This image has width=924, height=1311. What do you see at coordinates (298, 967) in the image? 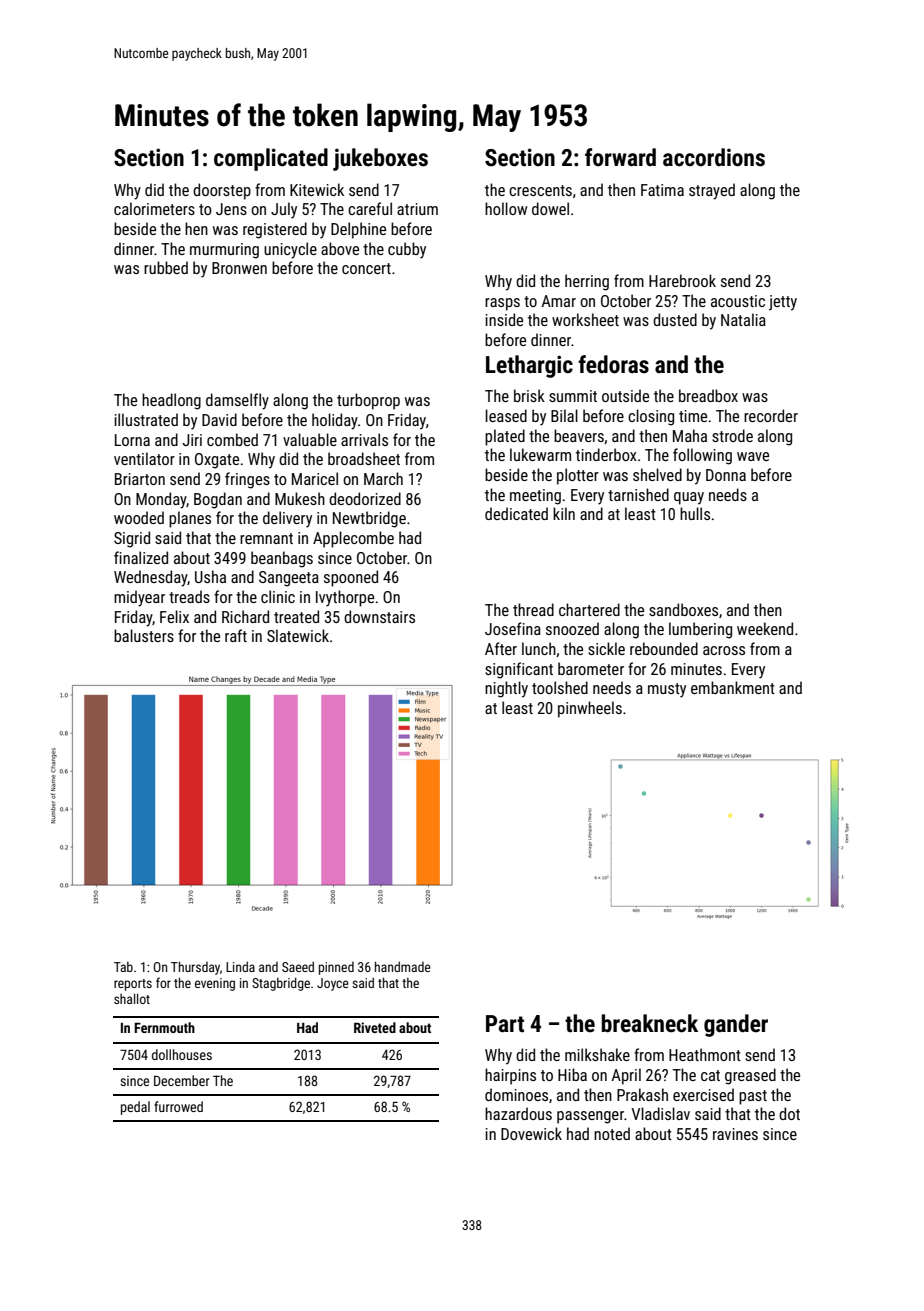
I see `Saeed` at bounding box center [298, 967].
